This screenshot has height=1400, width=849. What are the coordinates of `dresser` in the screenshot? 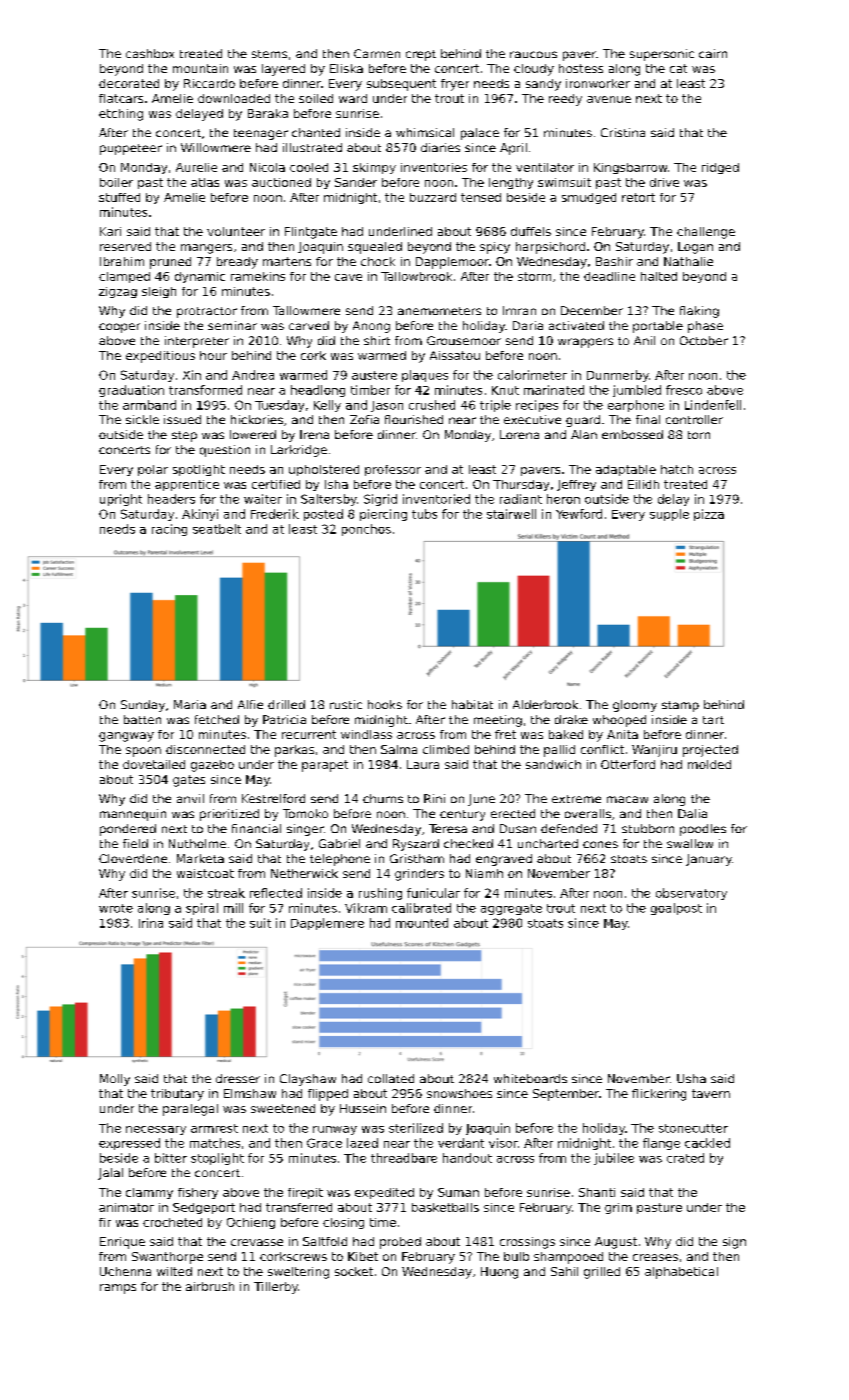 It's located at (238, 1078).
